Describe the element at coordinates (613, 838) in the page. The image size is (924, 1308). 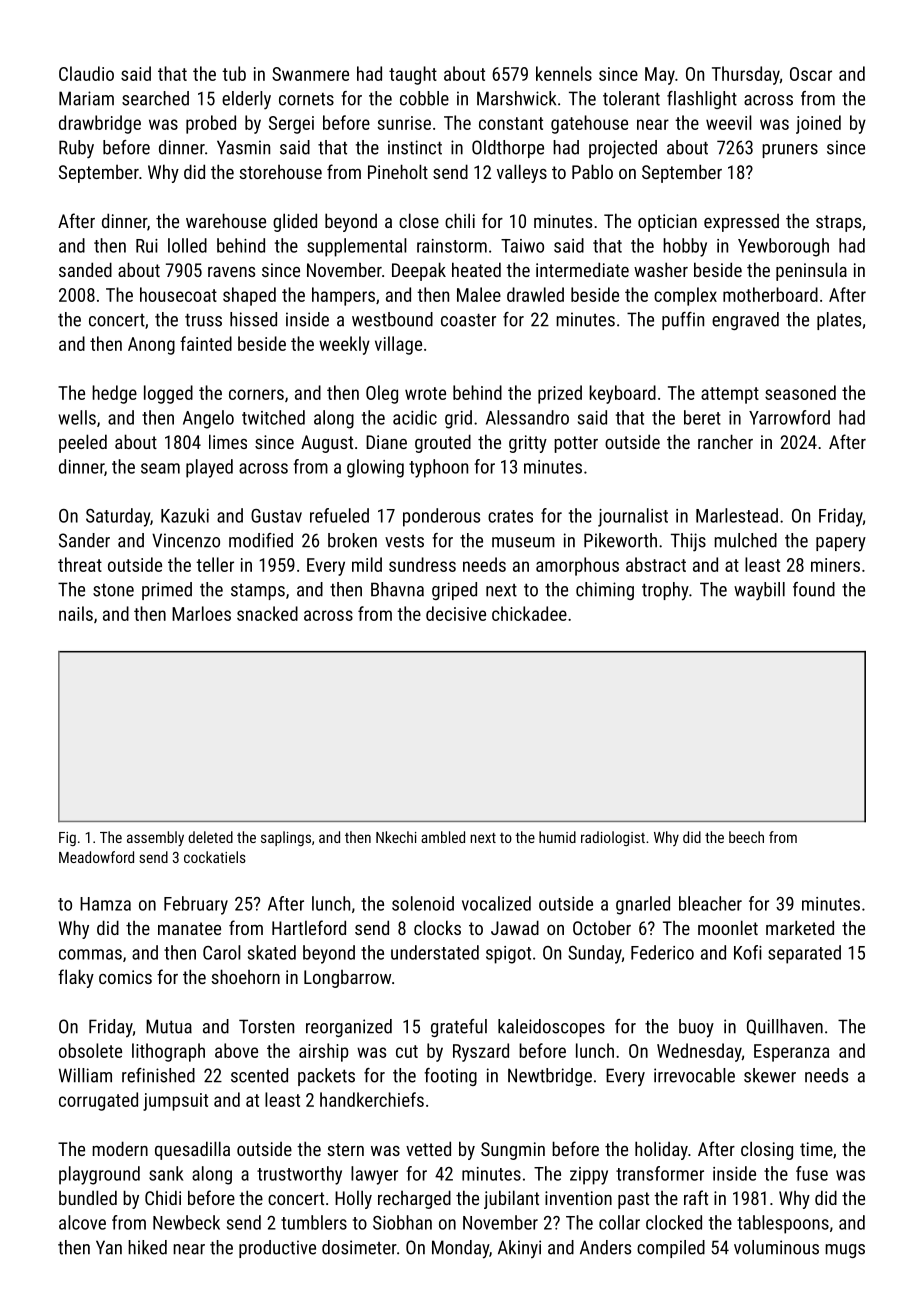
I see `radiologist` at that location.
